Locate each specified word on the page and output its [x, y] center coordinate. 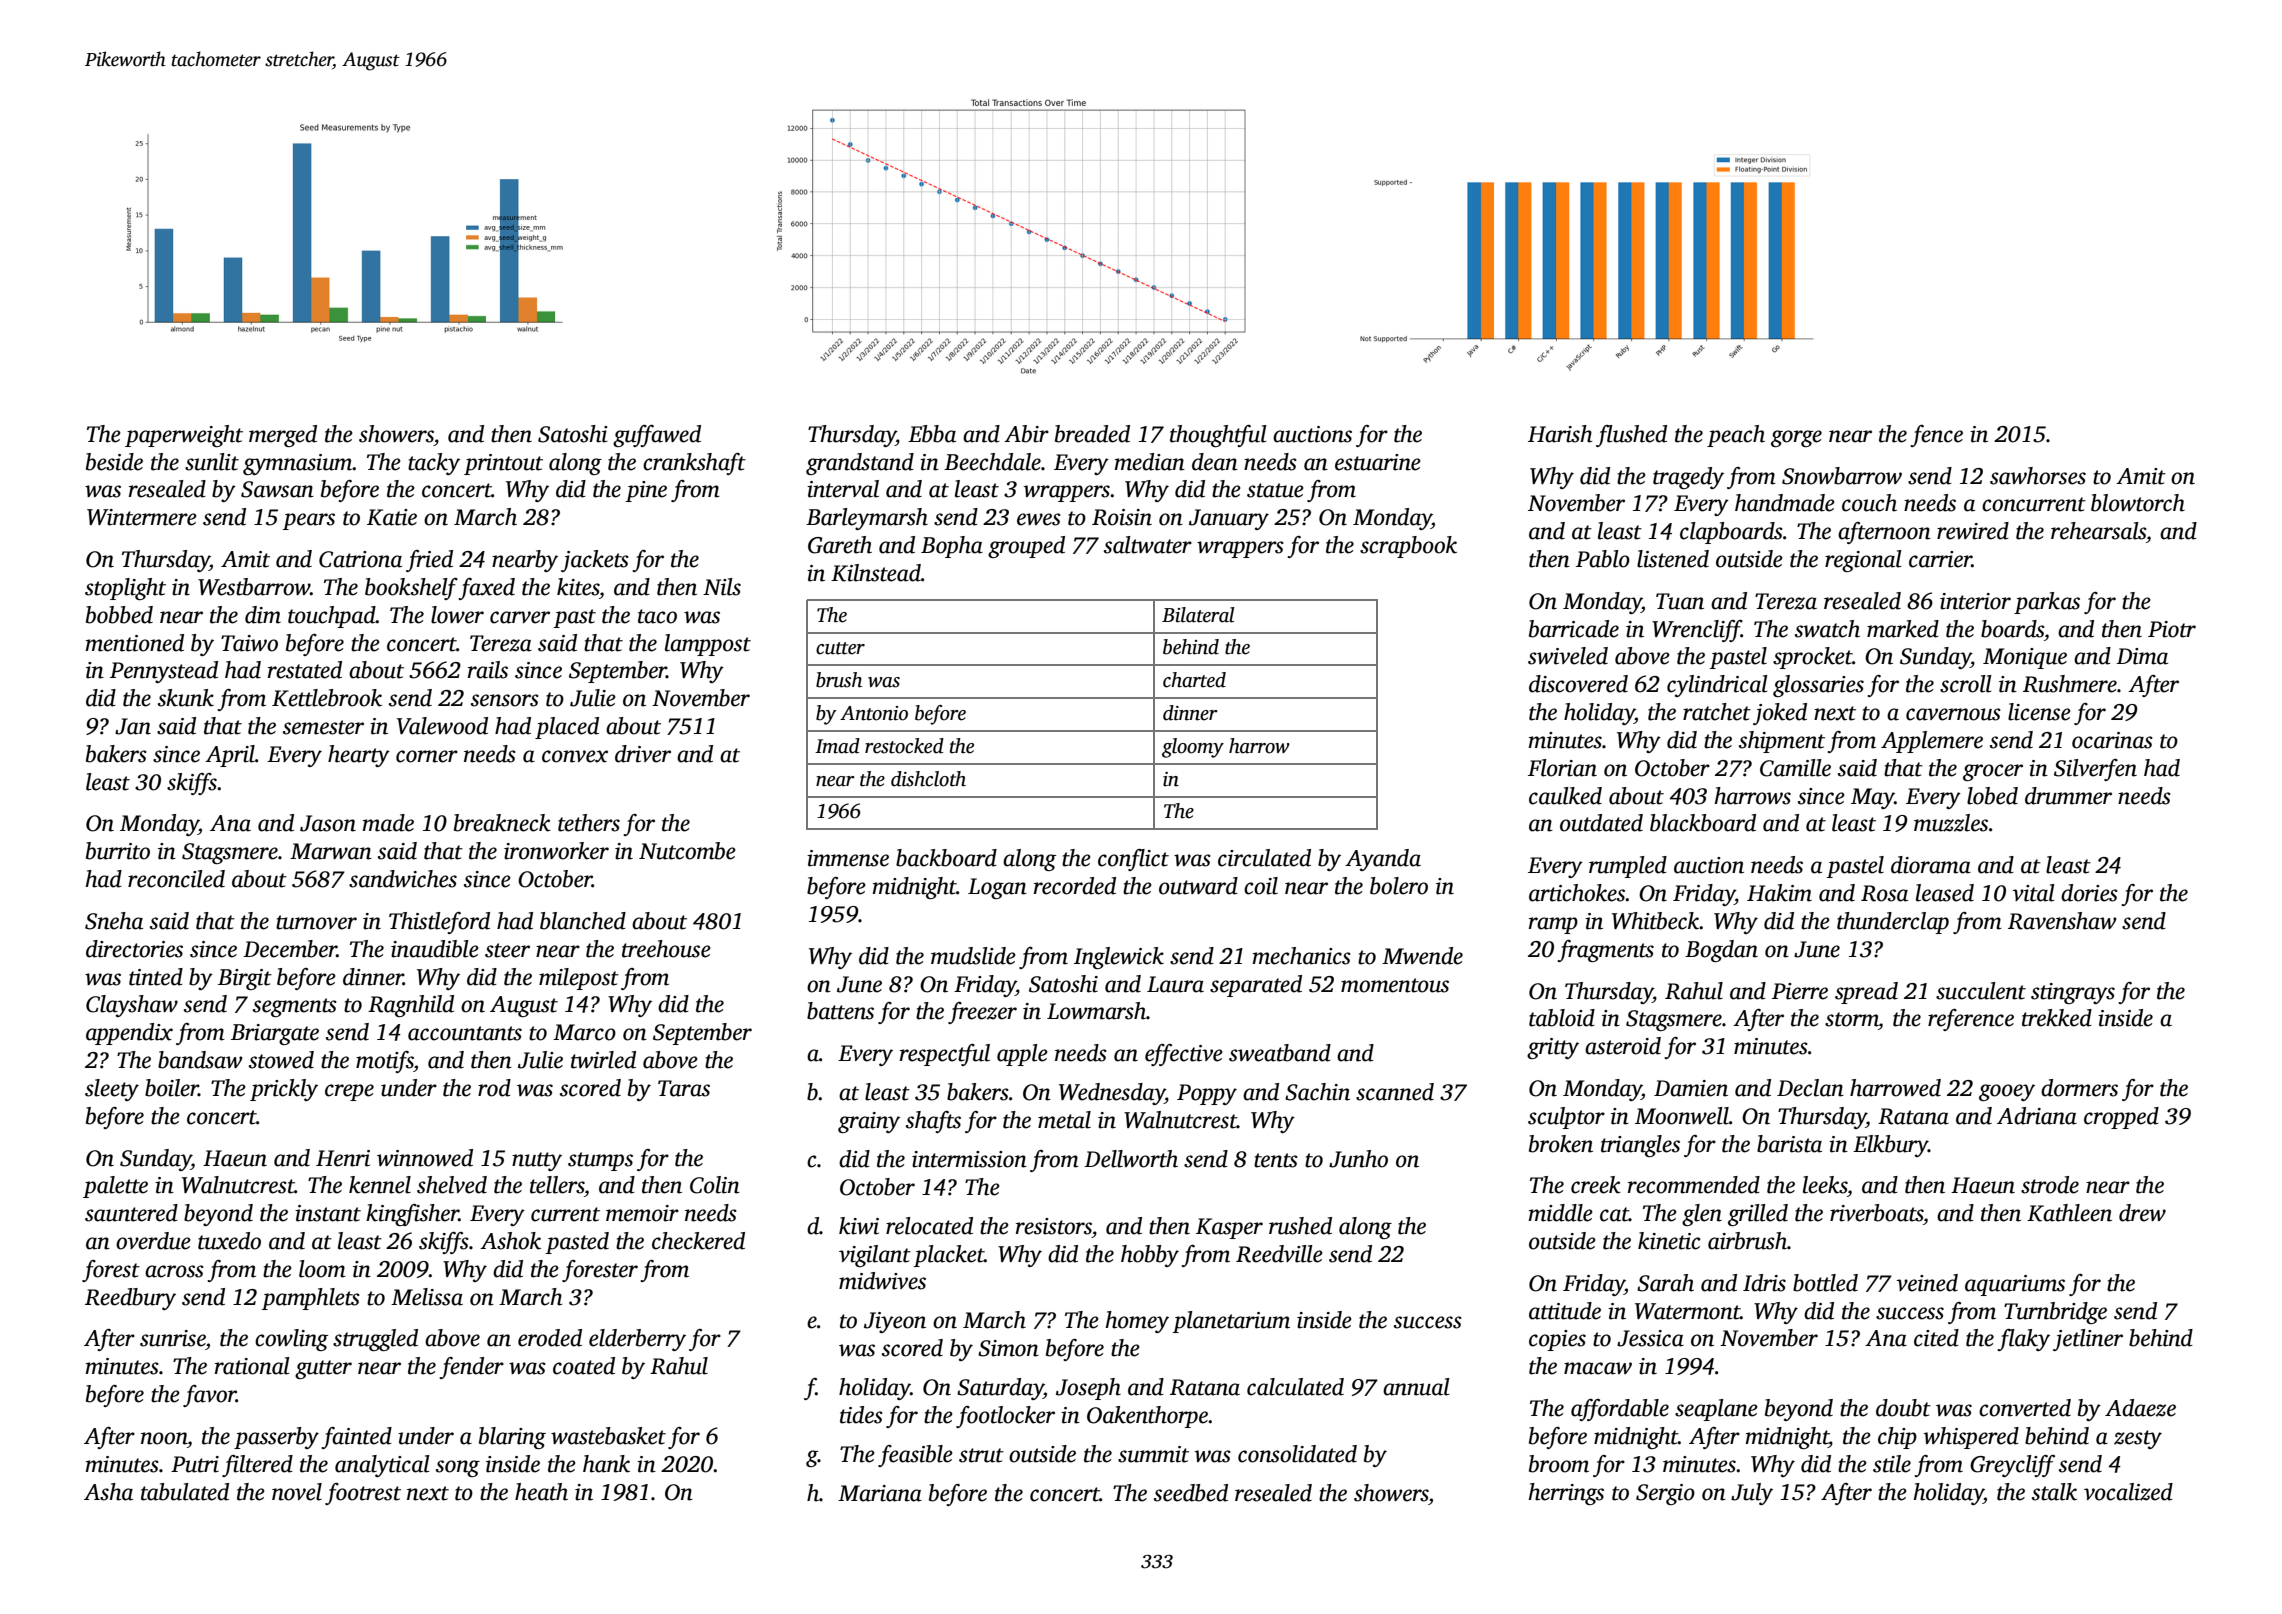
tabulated [185, 1492]
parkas [2047, 603]
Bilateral [1198, 615]
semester [323, 727]
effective [1184, 1055]
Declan [1810, 1088]
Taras [684, 1088]
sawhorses [2038, 476]
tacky [434, 464]
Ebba [932, 434]
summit [1153, 1454]
